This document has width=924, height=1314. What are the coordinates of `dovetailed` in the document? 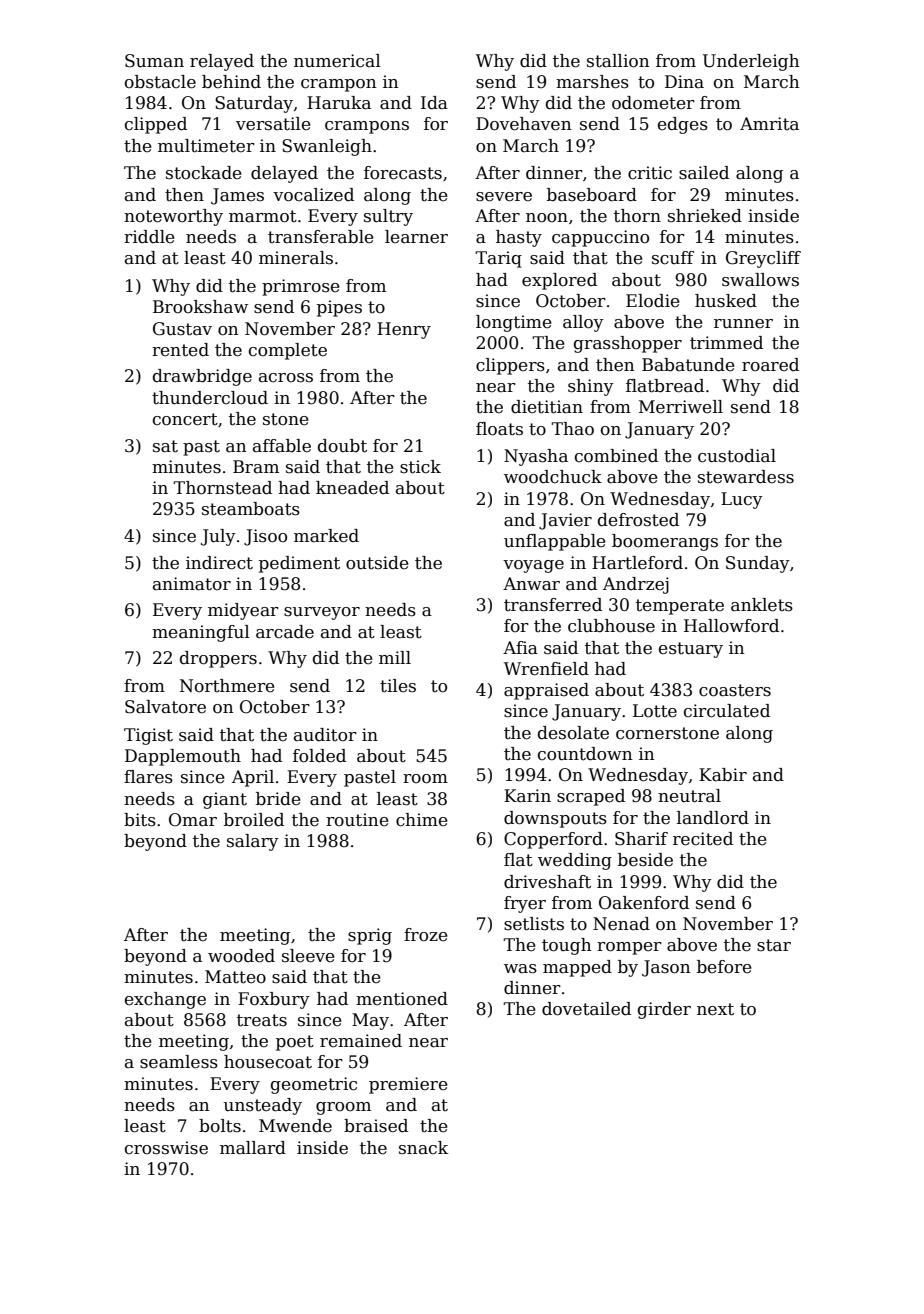 It's located at (586, 1009).
